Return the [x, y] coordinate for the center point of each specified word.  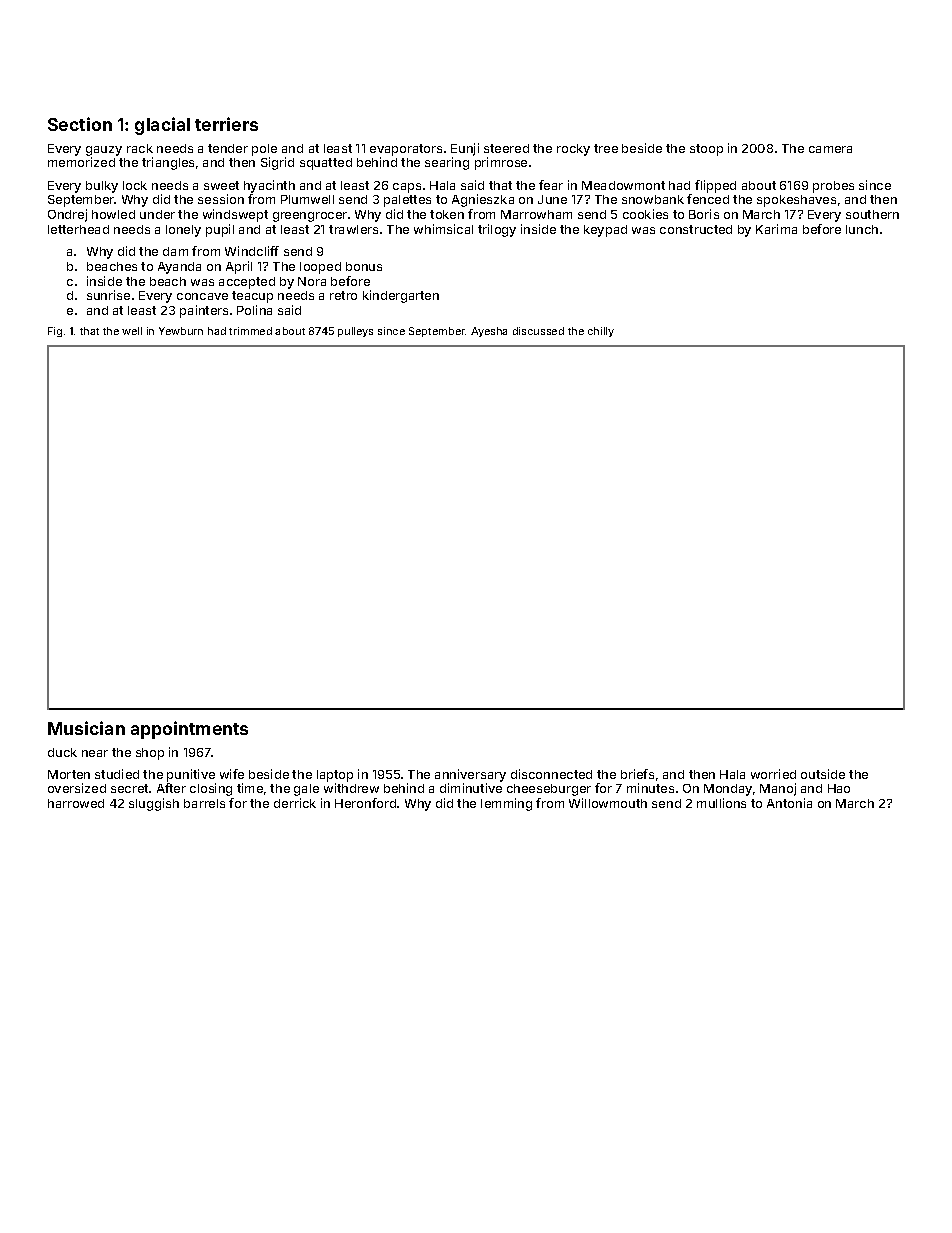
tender [228, 148]
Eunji [465, 149]
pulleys [355, 332]
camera [830, 149]
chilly [601, 332]
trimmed [250, 331]
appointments [189, 730]
